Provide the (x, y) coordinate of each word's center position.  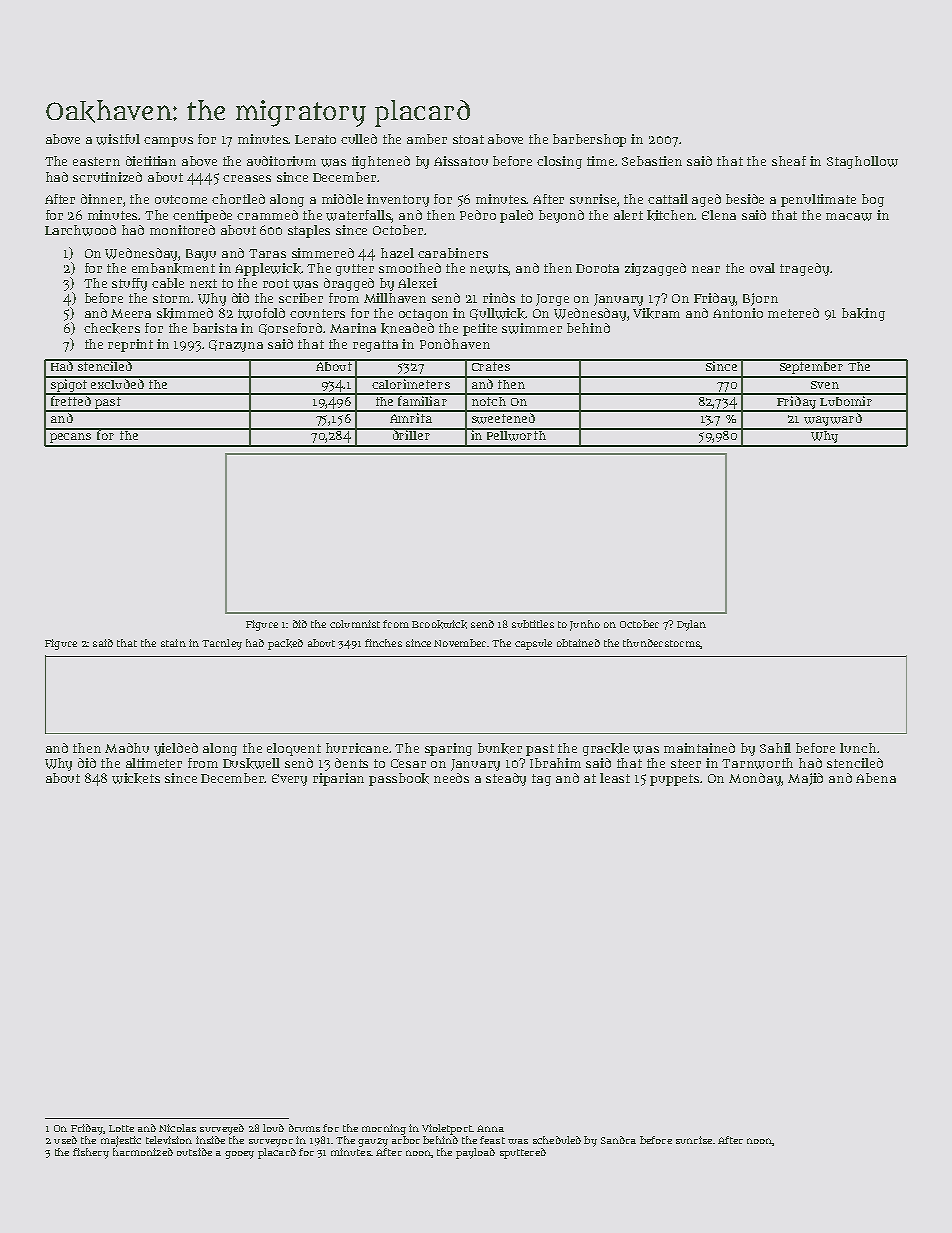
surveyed (222, 1129)
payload (475, 1153)
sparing (448, 749)
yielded (176, 749)
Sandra (618, 1140)
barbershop (589, 140)
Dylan (691, 625)
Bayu (201, 255)
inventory (398, 200)
